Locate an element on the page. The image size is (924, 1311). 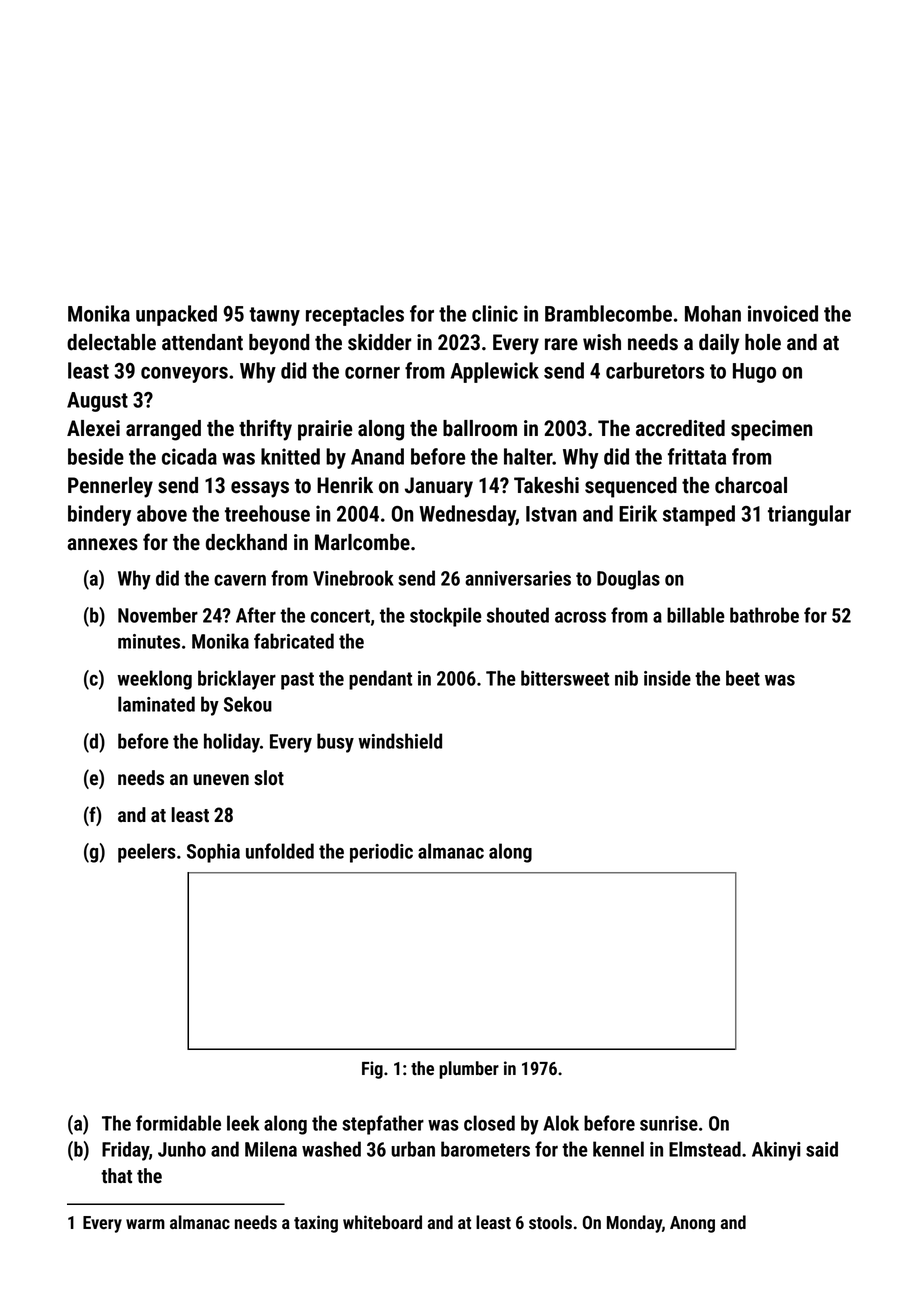
peelers is located at coordinates (147, 853).
